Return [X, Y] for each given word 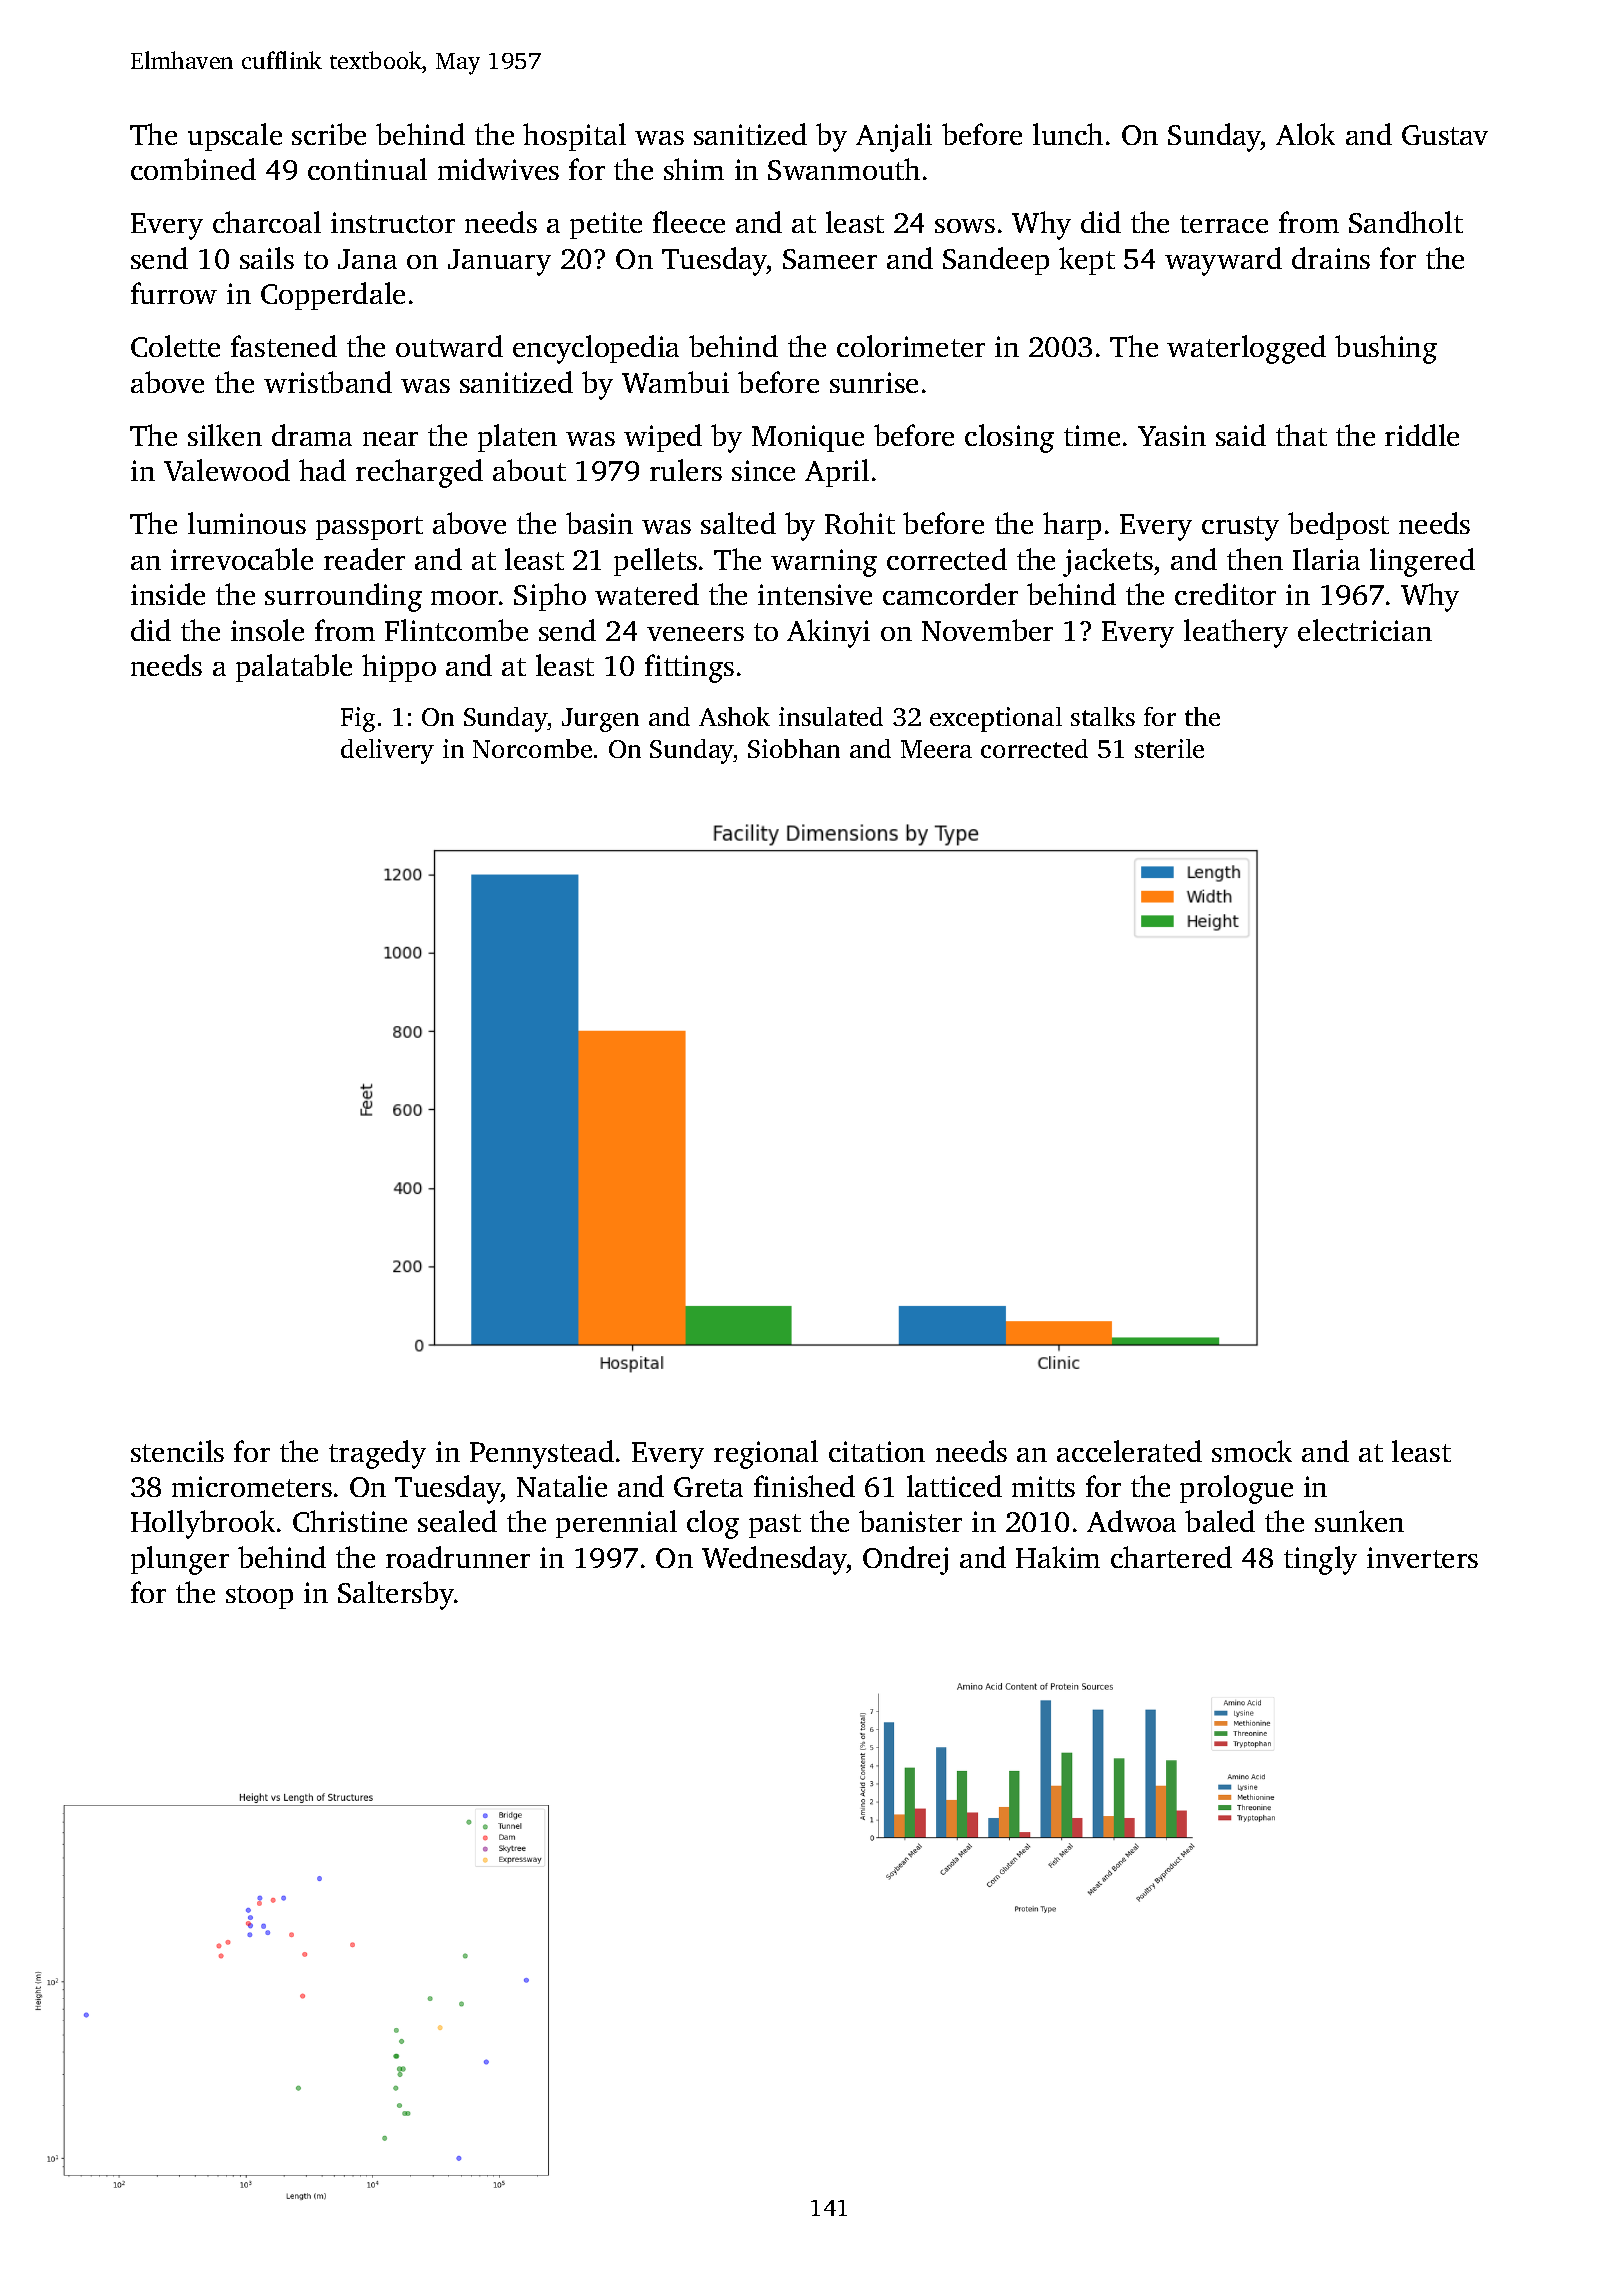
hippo [399, 668]
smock [1252, 1451]
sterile [1169, 748]
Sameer [830, 259]
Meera [936, 749]
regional [766, 1454]
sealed [457, 1521]
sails [267, 258]
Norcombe [532, 748]
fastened [284, 346]
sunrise [874, 382]
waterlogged [1246, 349]
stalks [1103, 716]
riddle [1422, 435]
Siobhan [794, 748]
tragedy [377, 1454]
